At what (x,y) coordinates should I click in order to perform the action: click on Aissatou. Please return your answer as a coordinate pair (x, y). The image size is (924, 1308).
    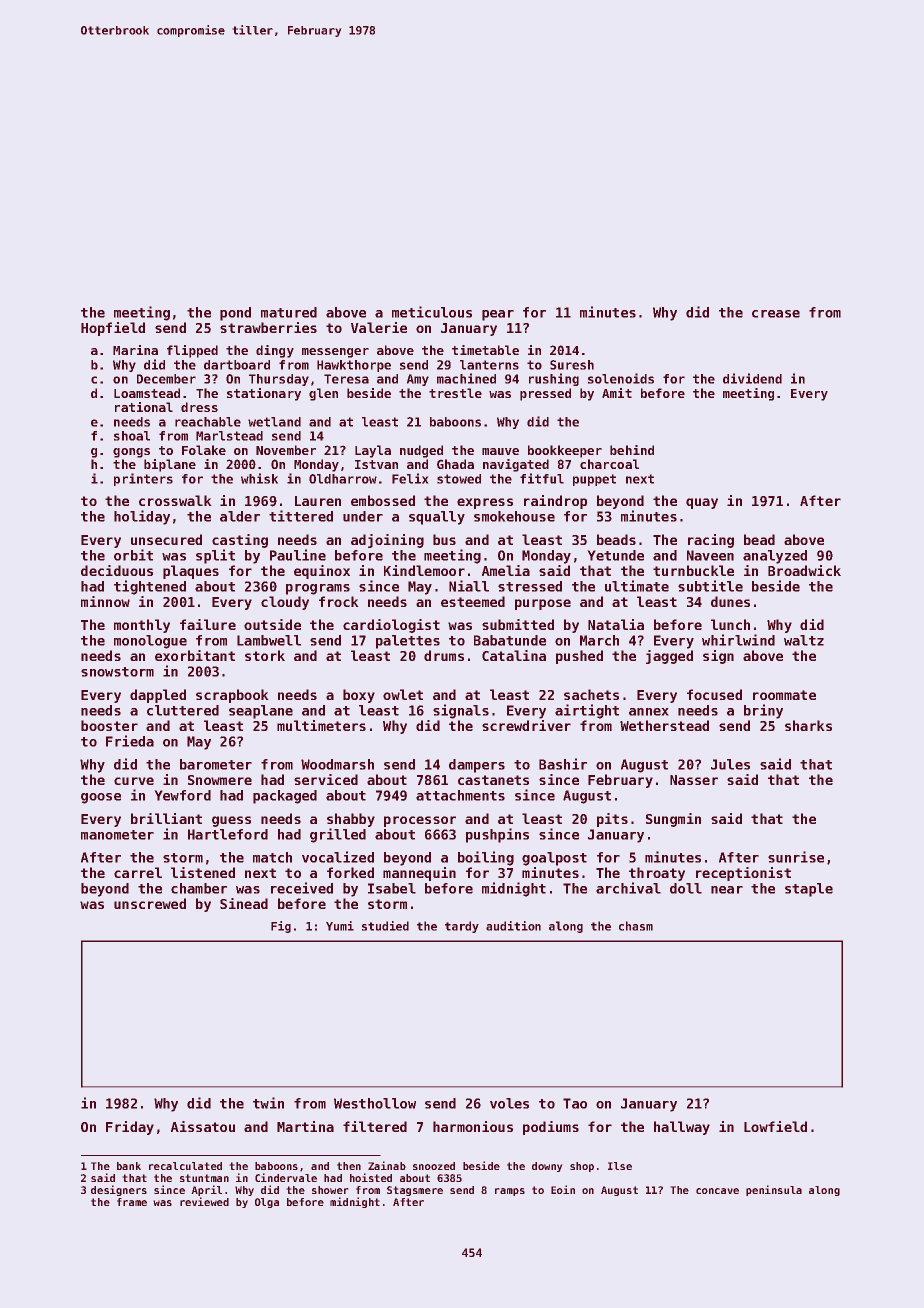
    Looking at the image, I should click on (203, 1126).
